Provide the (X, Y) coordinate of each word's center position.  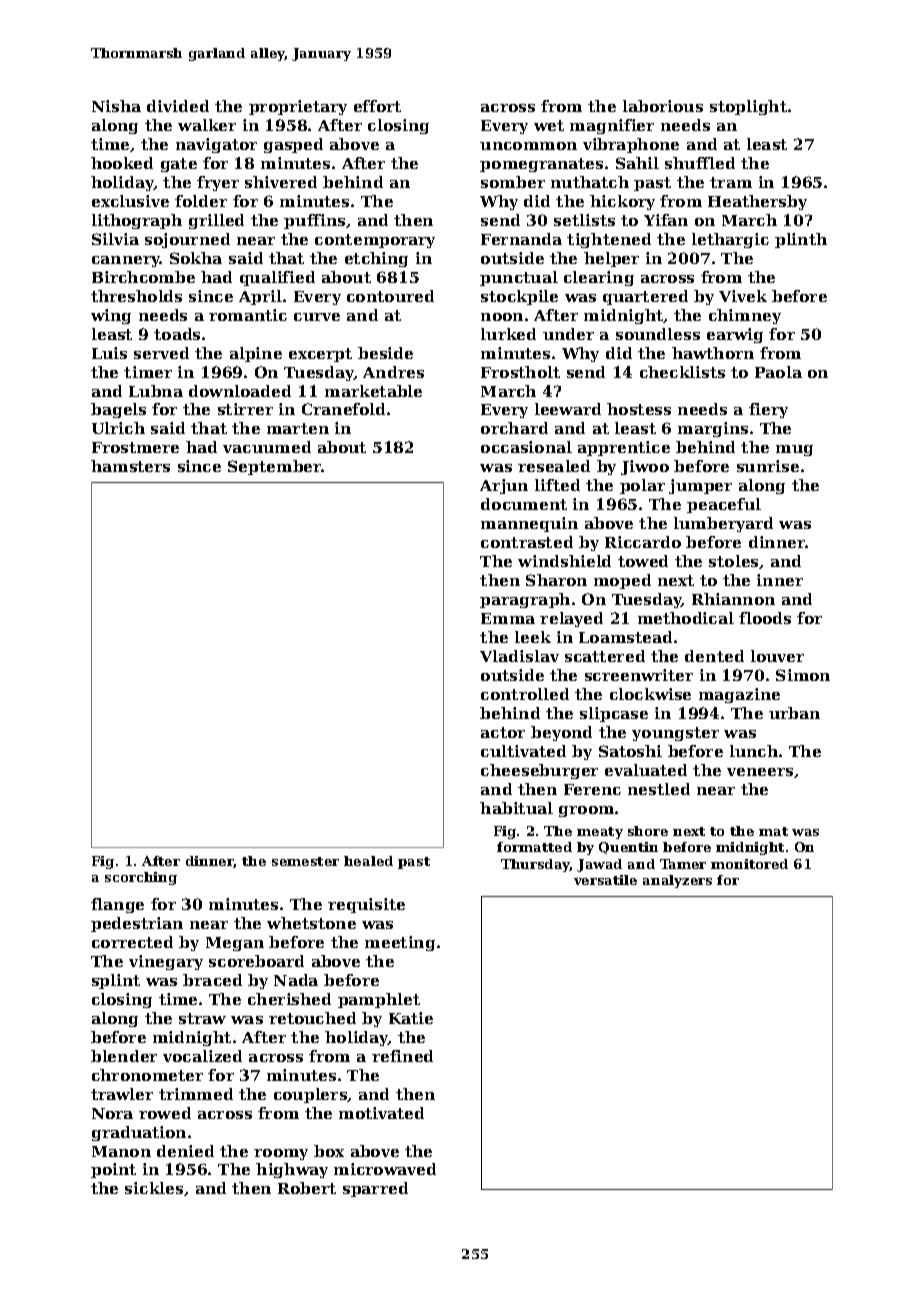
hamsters (130, 466)
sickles (154, 1188)
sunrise (768, 466)
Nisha (116, 106)
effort (377, 106)
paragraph (525, 600)
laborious (663, 106)
